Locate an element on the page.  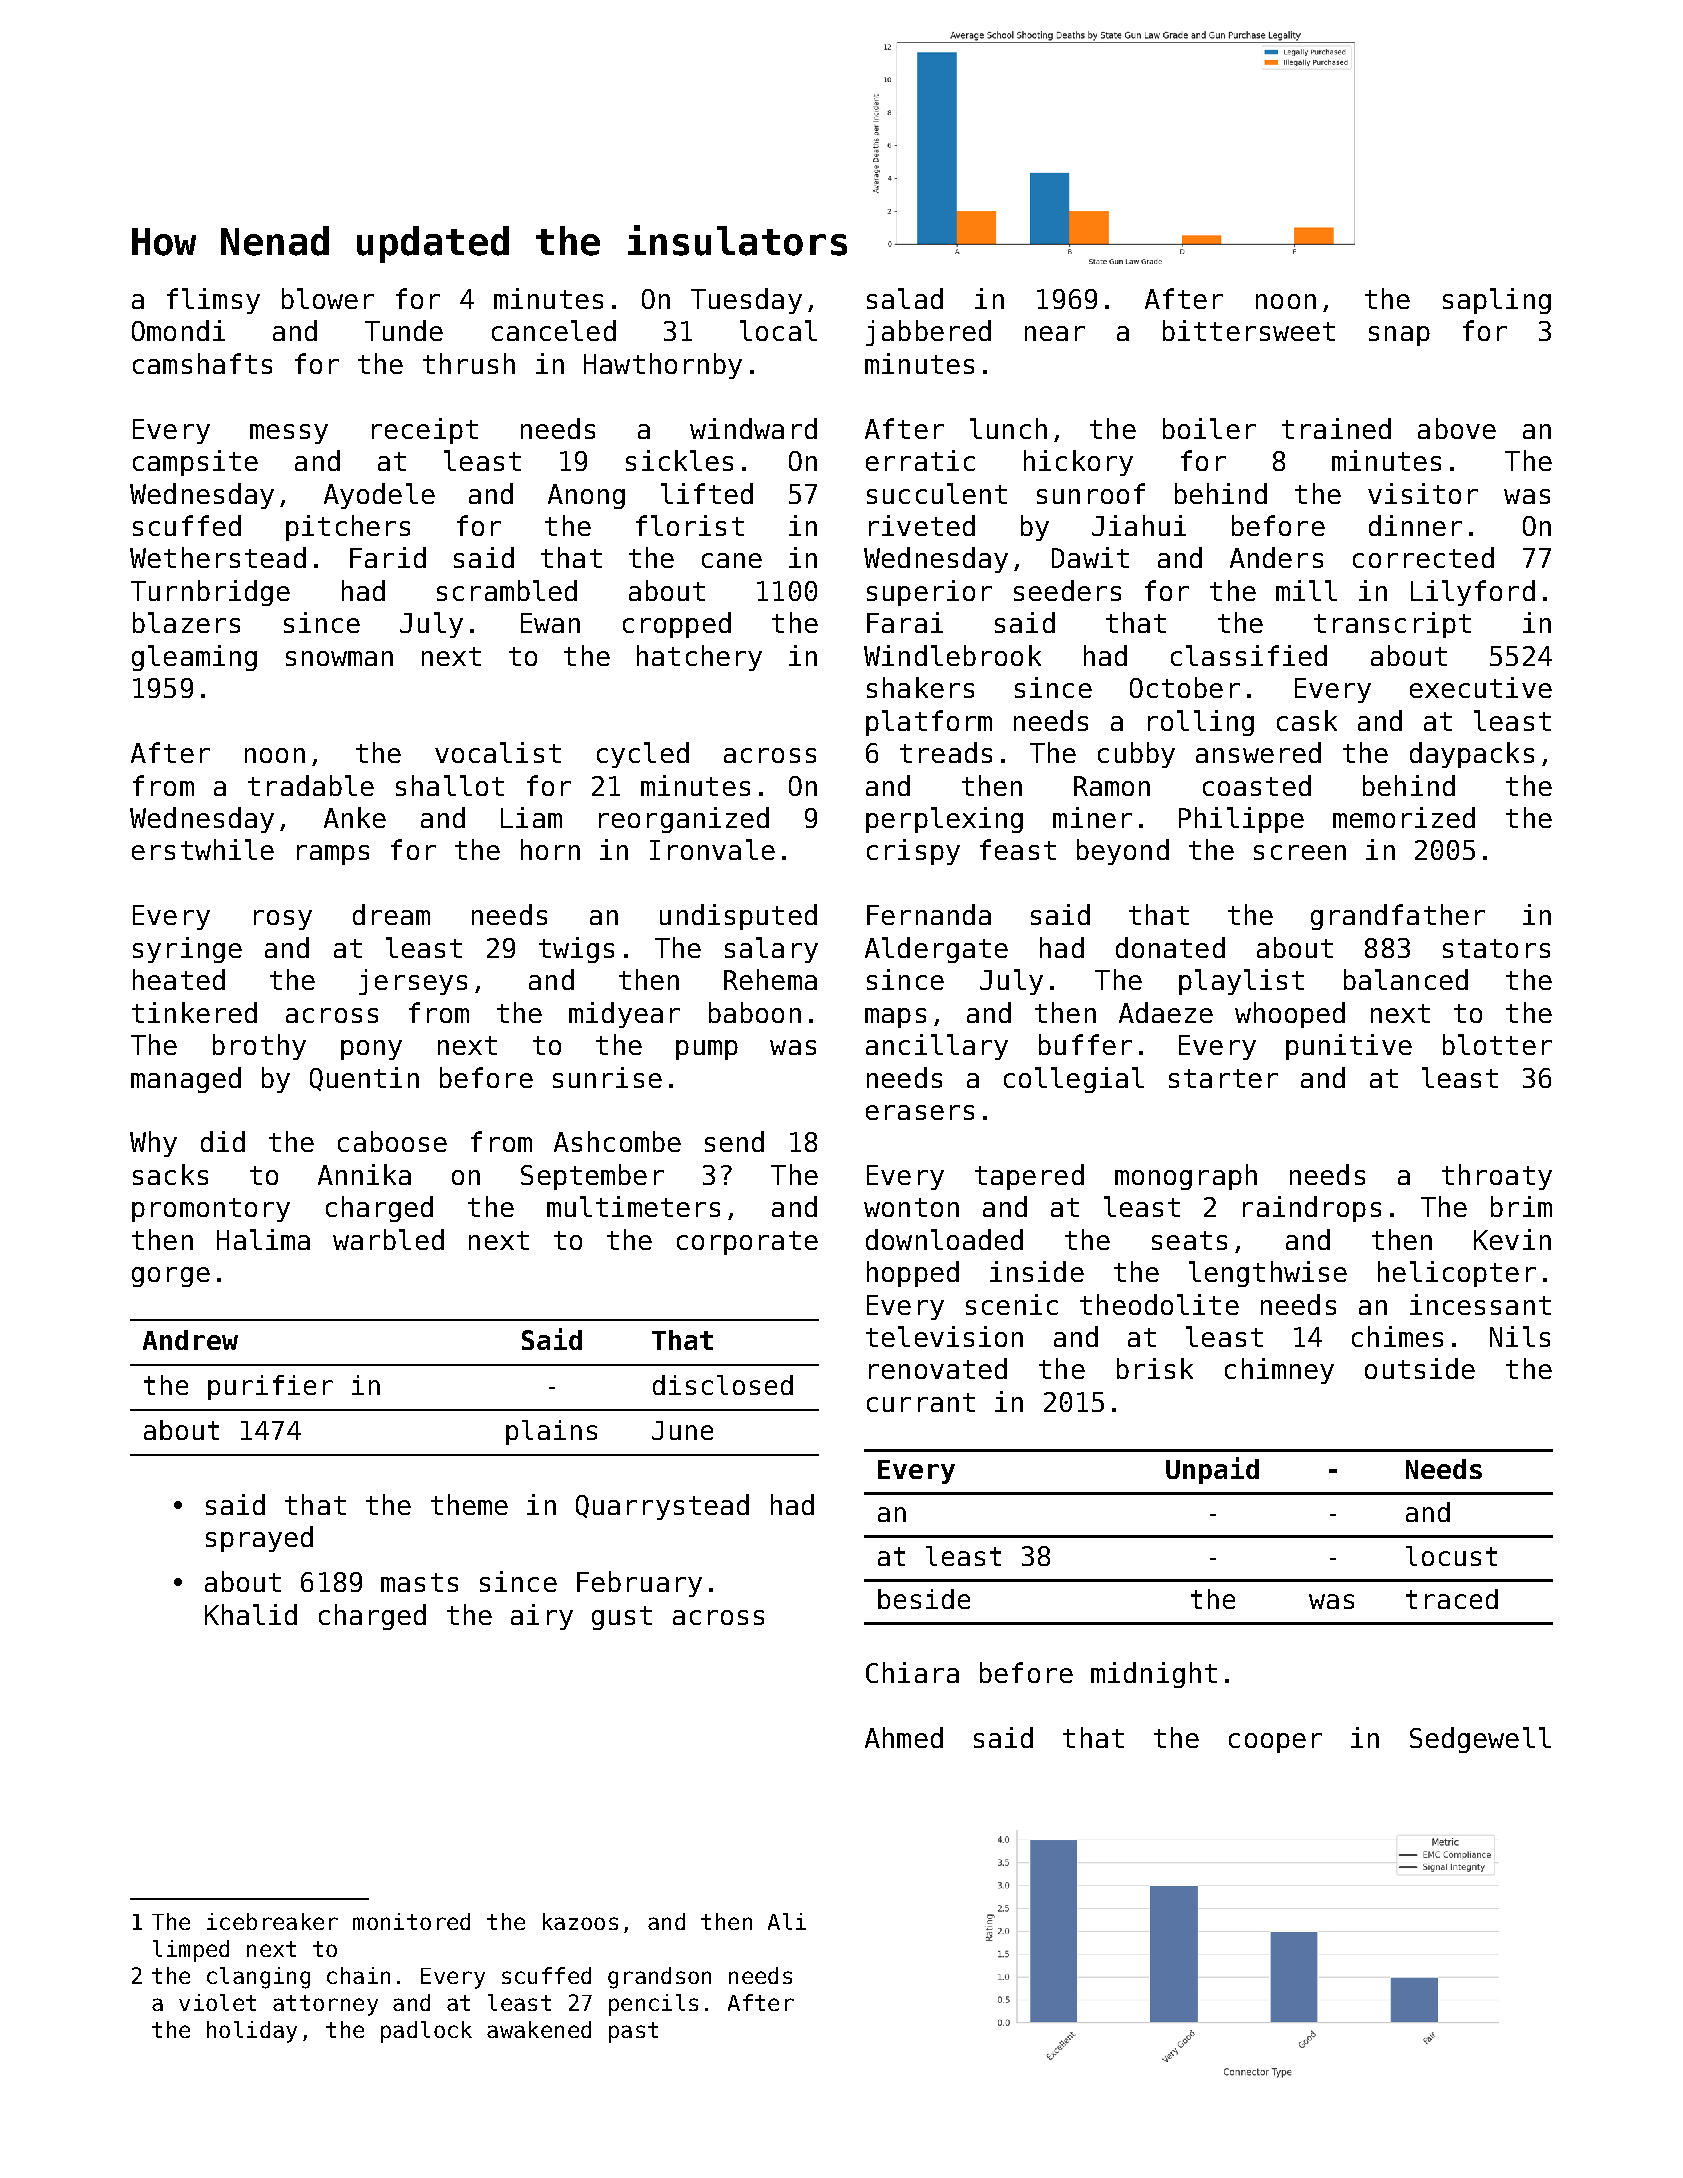
sapling is located at coordinates (1497, 301).
